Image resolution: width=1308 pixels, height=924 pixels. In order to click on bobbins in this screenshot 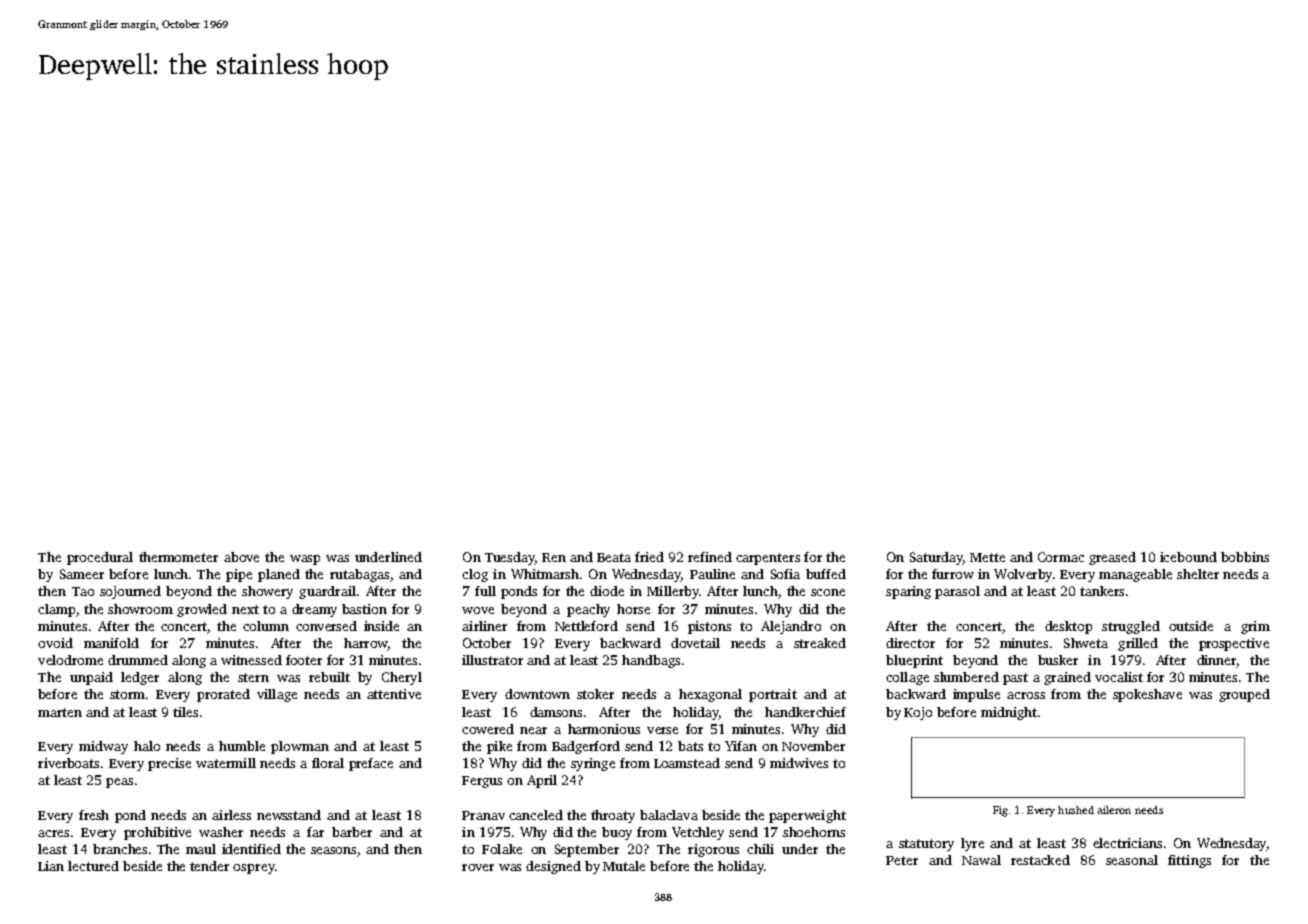, I will do `click(1245, 557)`.
